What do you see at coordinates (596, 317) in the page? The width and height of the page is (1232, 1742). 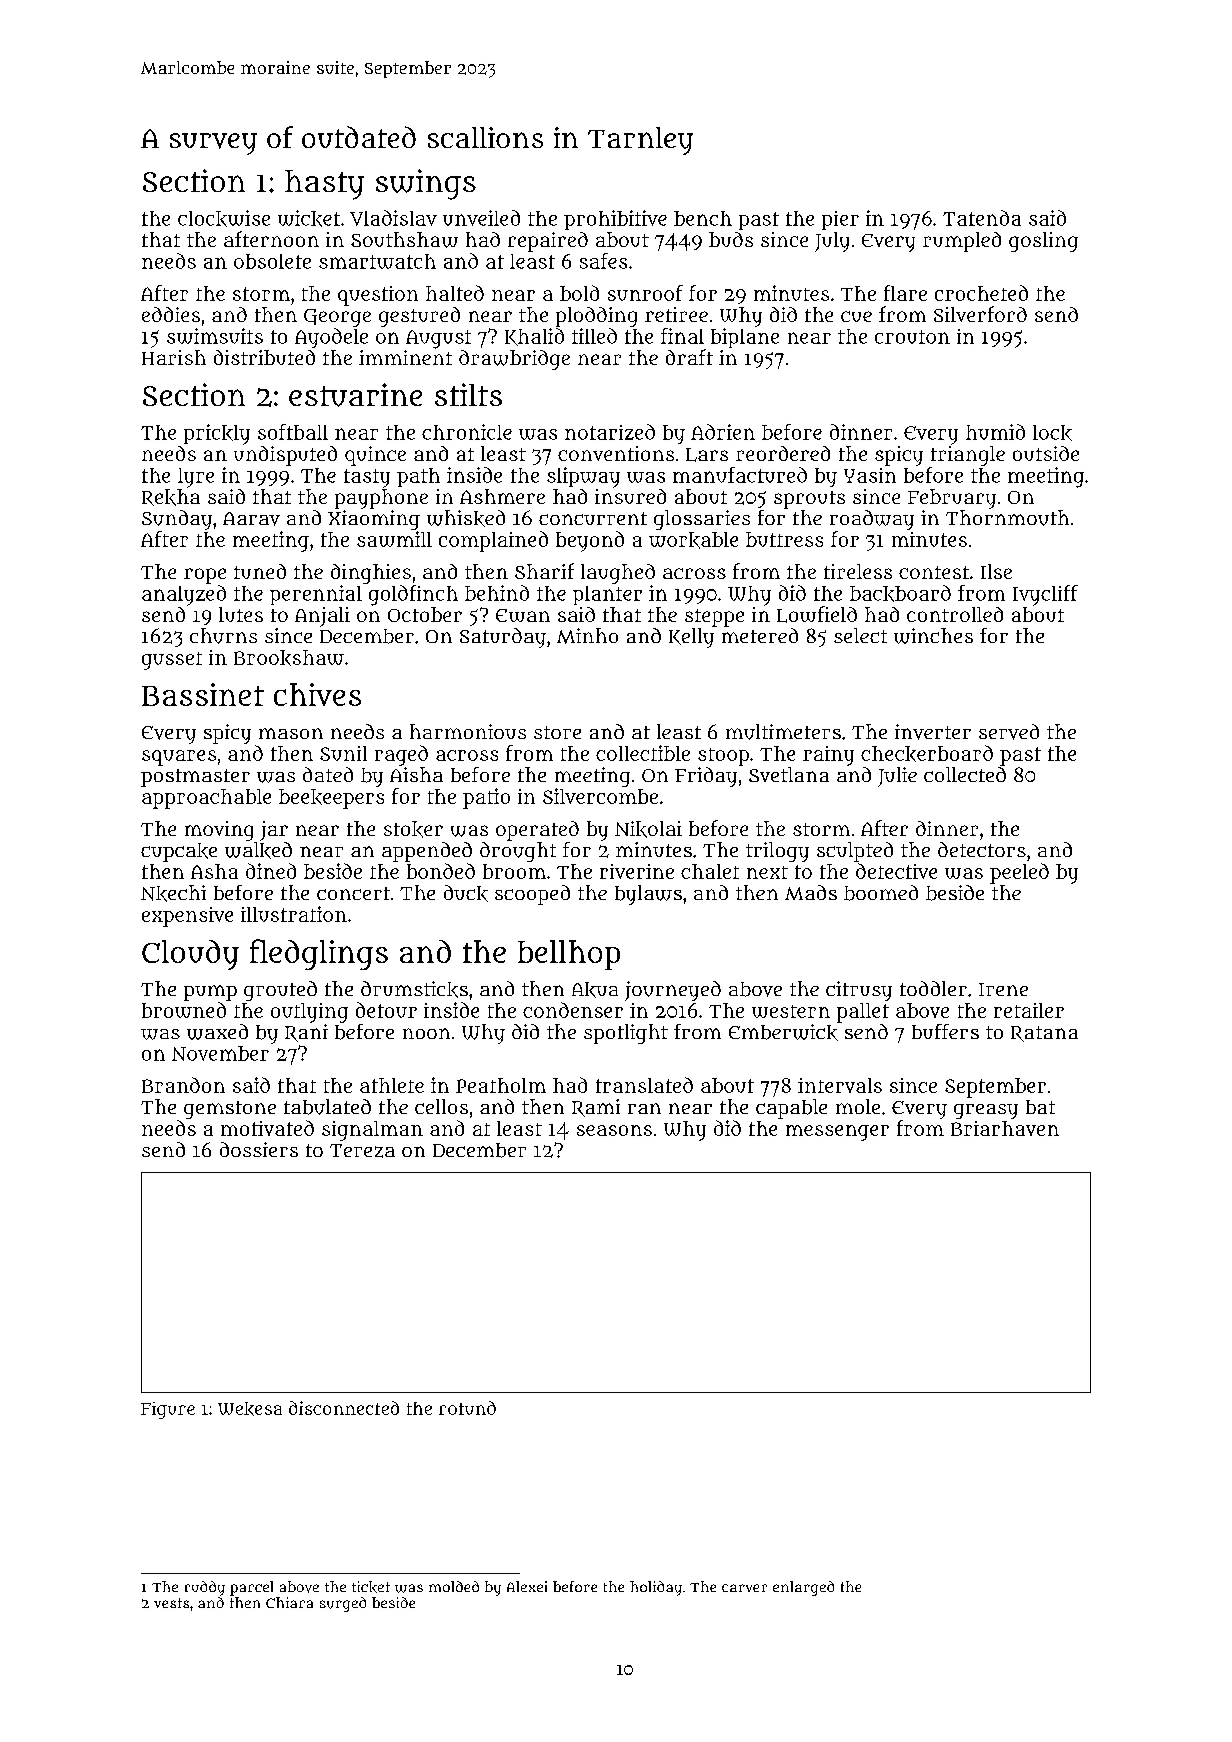 I see `plodding` at bounding box center [596, 317].
